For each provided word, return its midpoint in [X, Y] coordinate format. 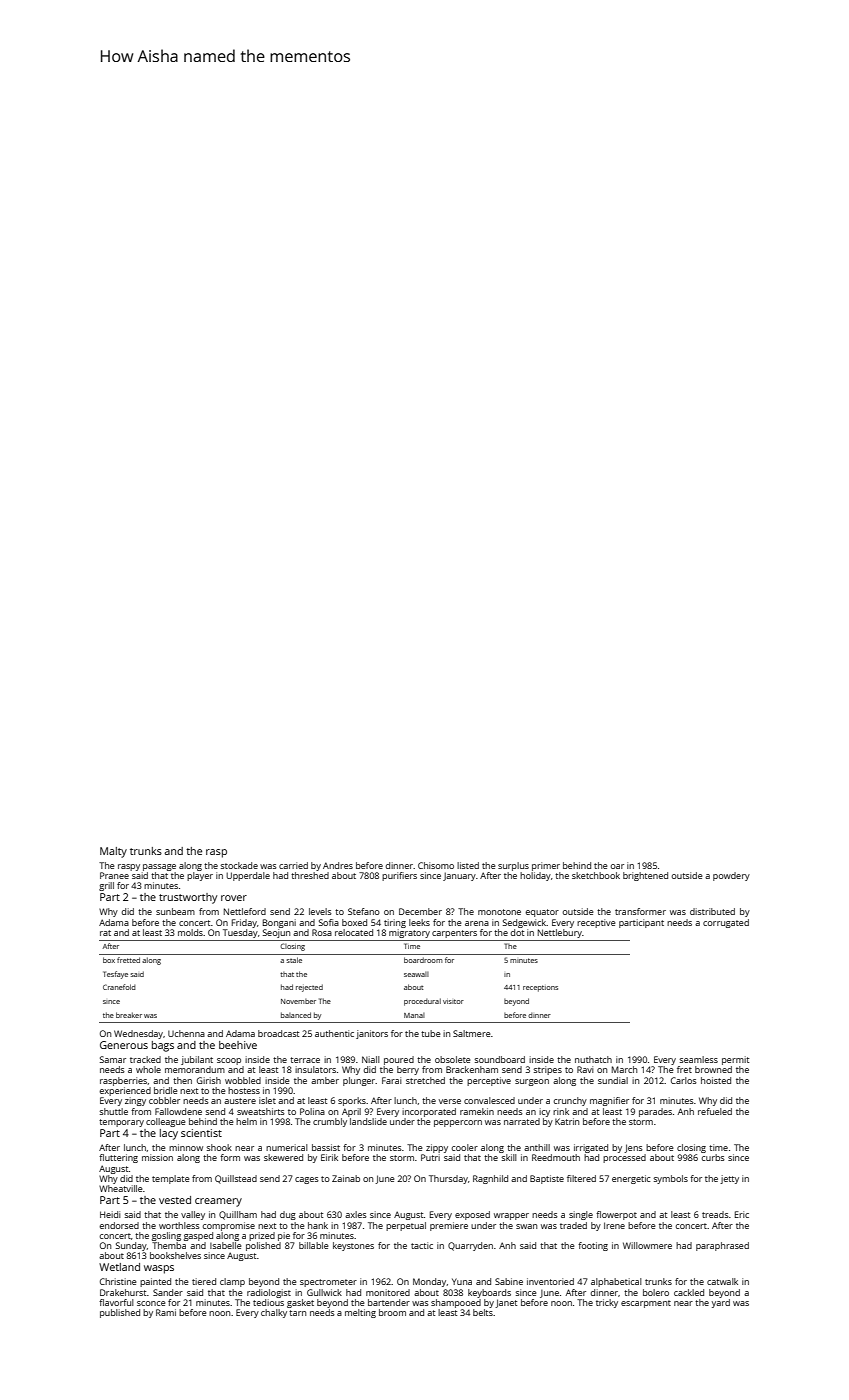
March [624, 1069]
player [200, 876]
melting [360, 1313]
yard [721, 1303]
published [120, 1313]
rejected [309, 988]
